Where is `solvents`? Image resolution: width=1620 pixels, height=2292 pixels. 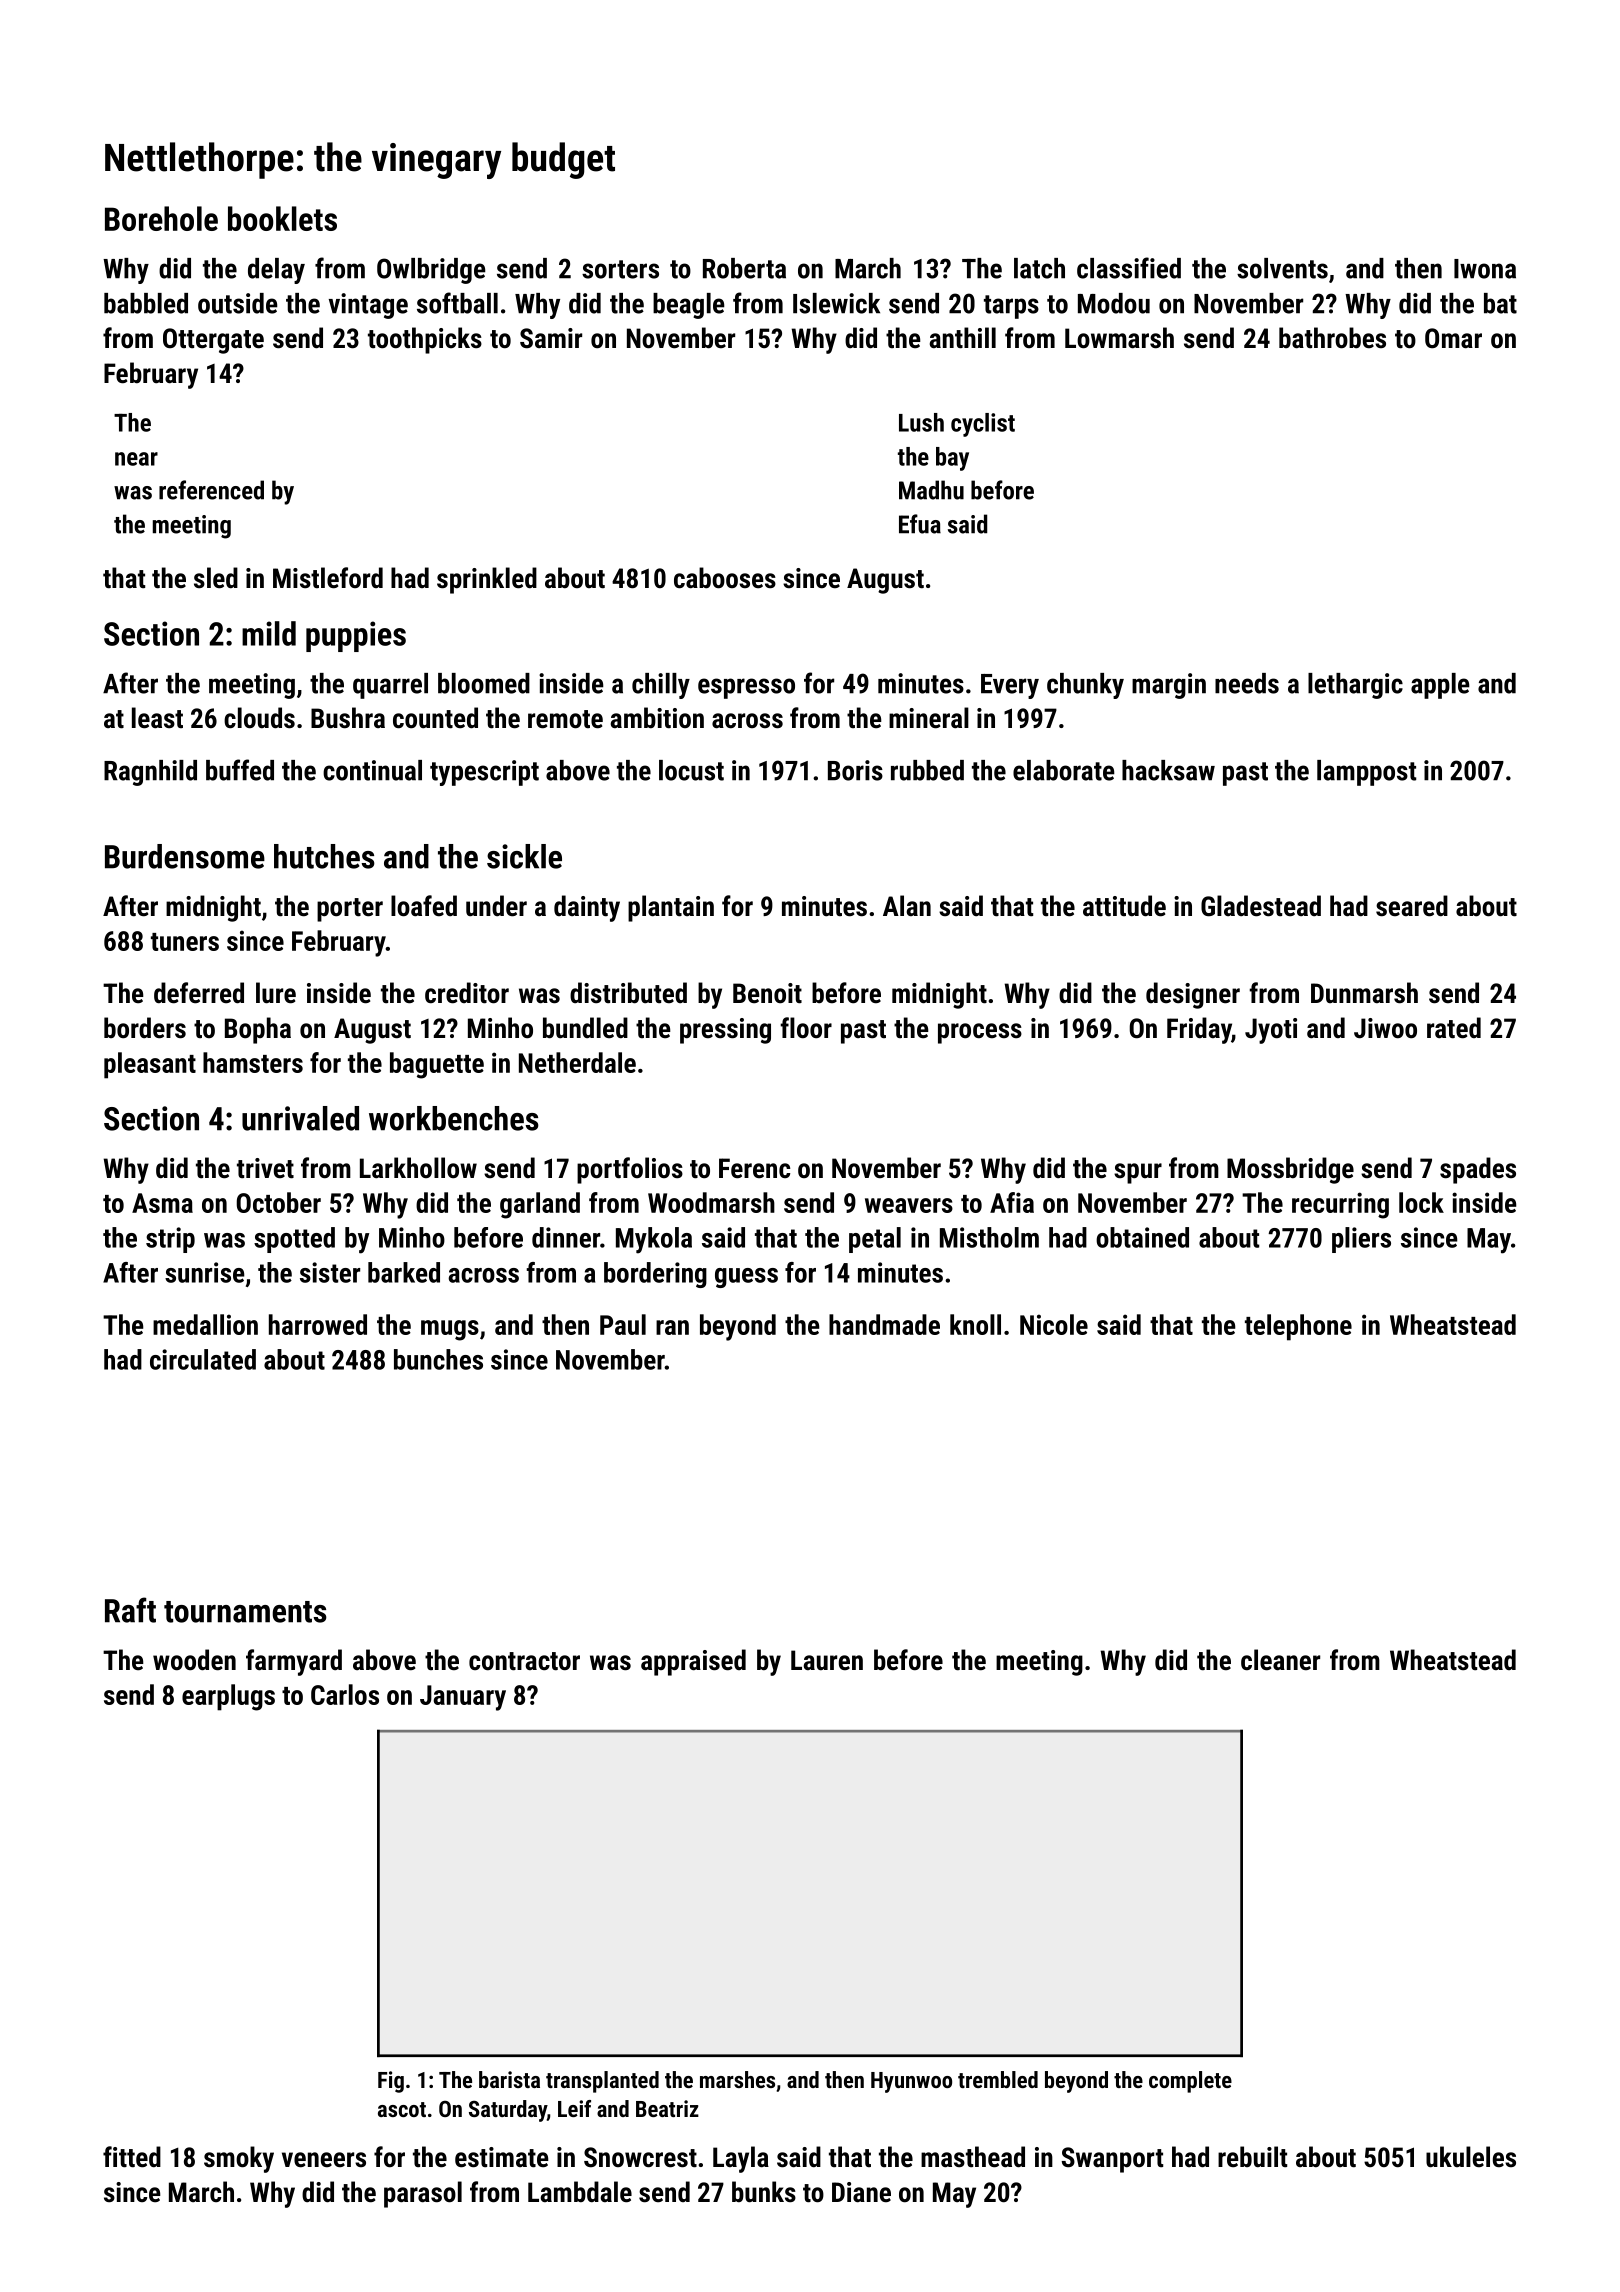 solvents is located at coordinates (1282, 268).
